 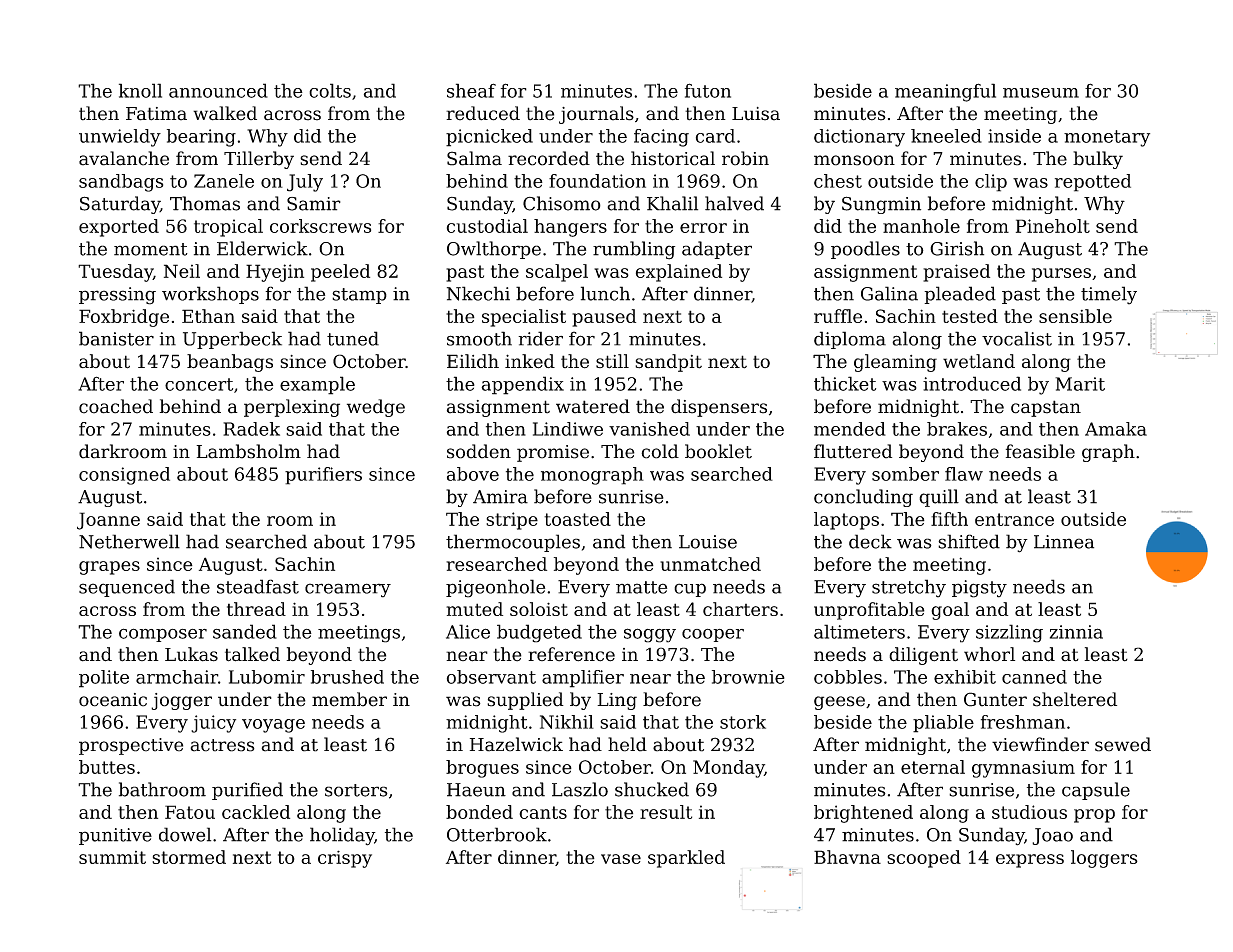 I want to click on amplifier, so click(x=583, y=679).
